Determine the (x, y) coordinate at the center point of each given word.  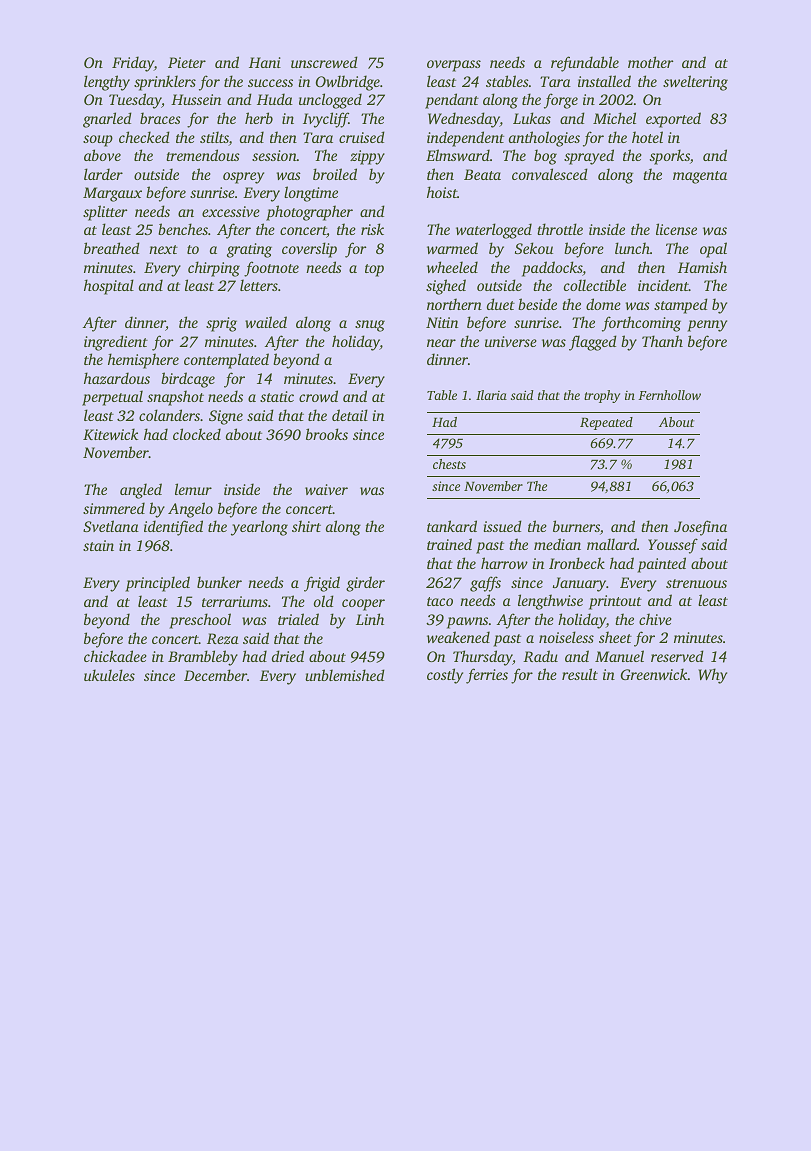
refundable (585, 64)
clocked (197, 434)
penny (707, 326)
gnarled (107, 120)
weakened (458, 637)
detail (350, 415)
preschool (200, 621)
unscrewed (324, 62)
